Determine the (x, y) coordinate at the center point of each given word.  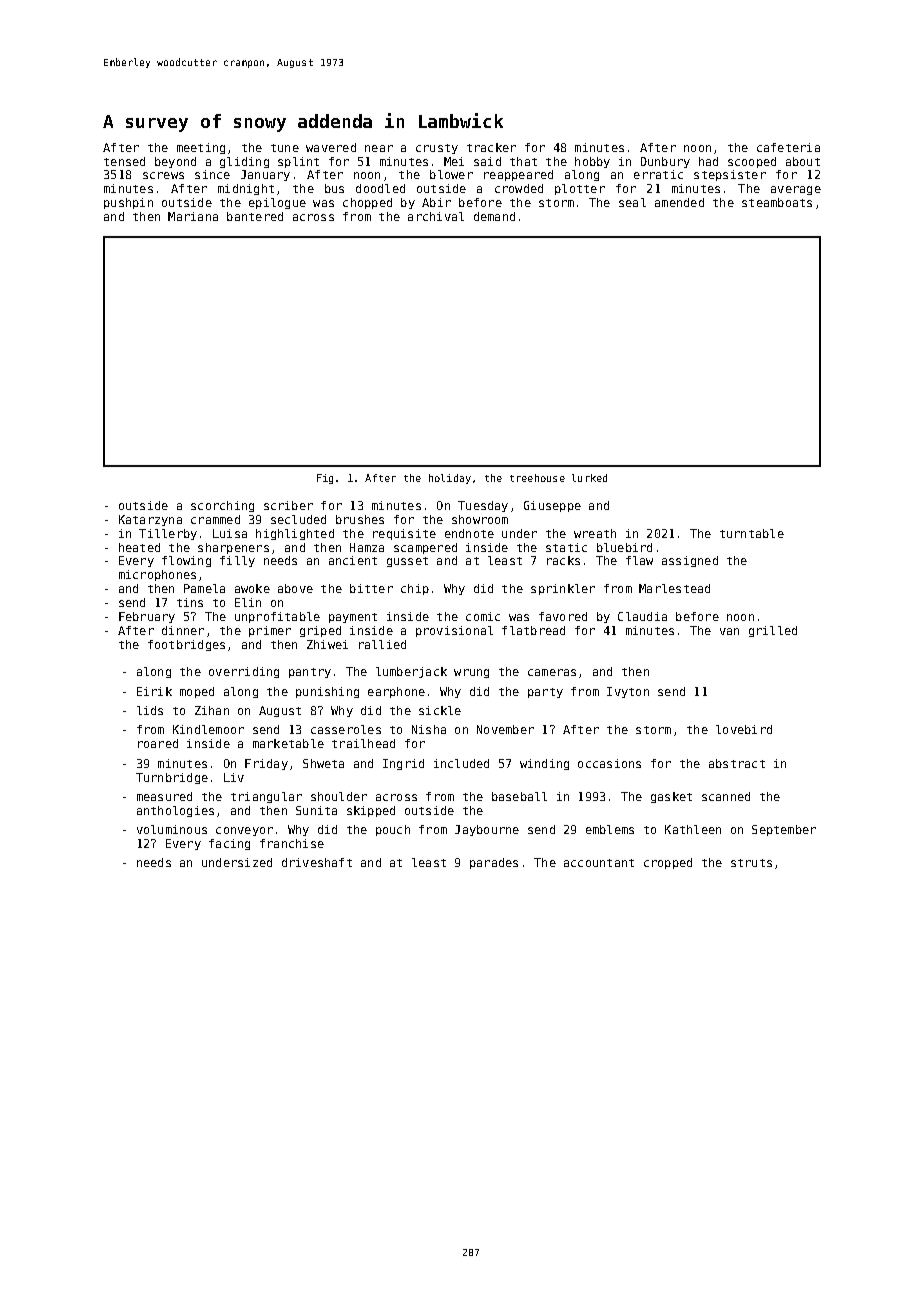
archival (436, 216)
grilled (773, 631)
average (796, 190)
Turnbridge (172, 778)
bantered (255, 216)
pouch (393, 830)
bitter (371, 588)
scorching (222, 506)
